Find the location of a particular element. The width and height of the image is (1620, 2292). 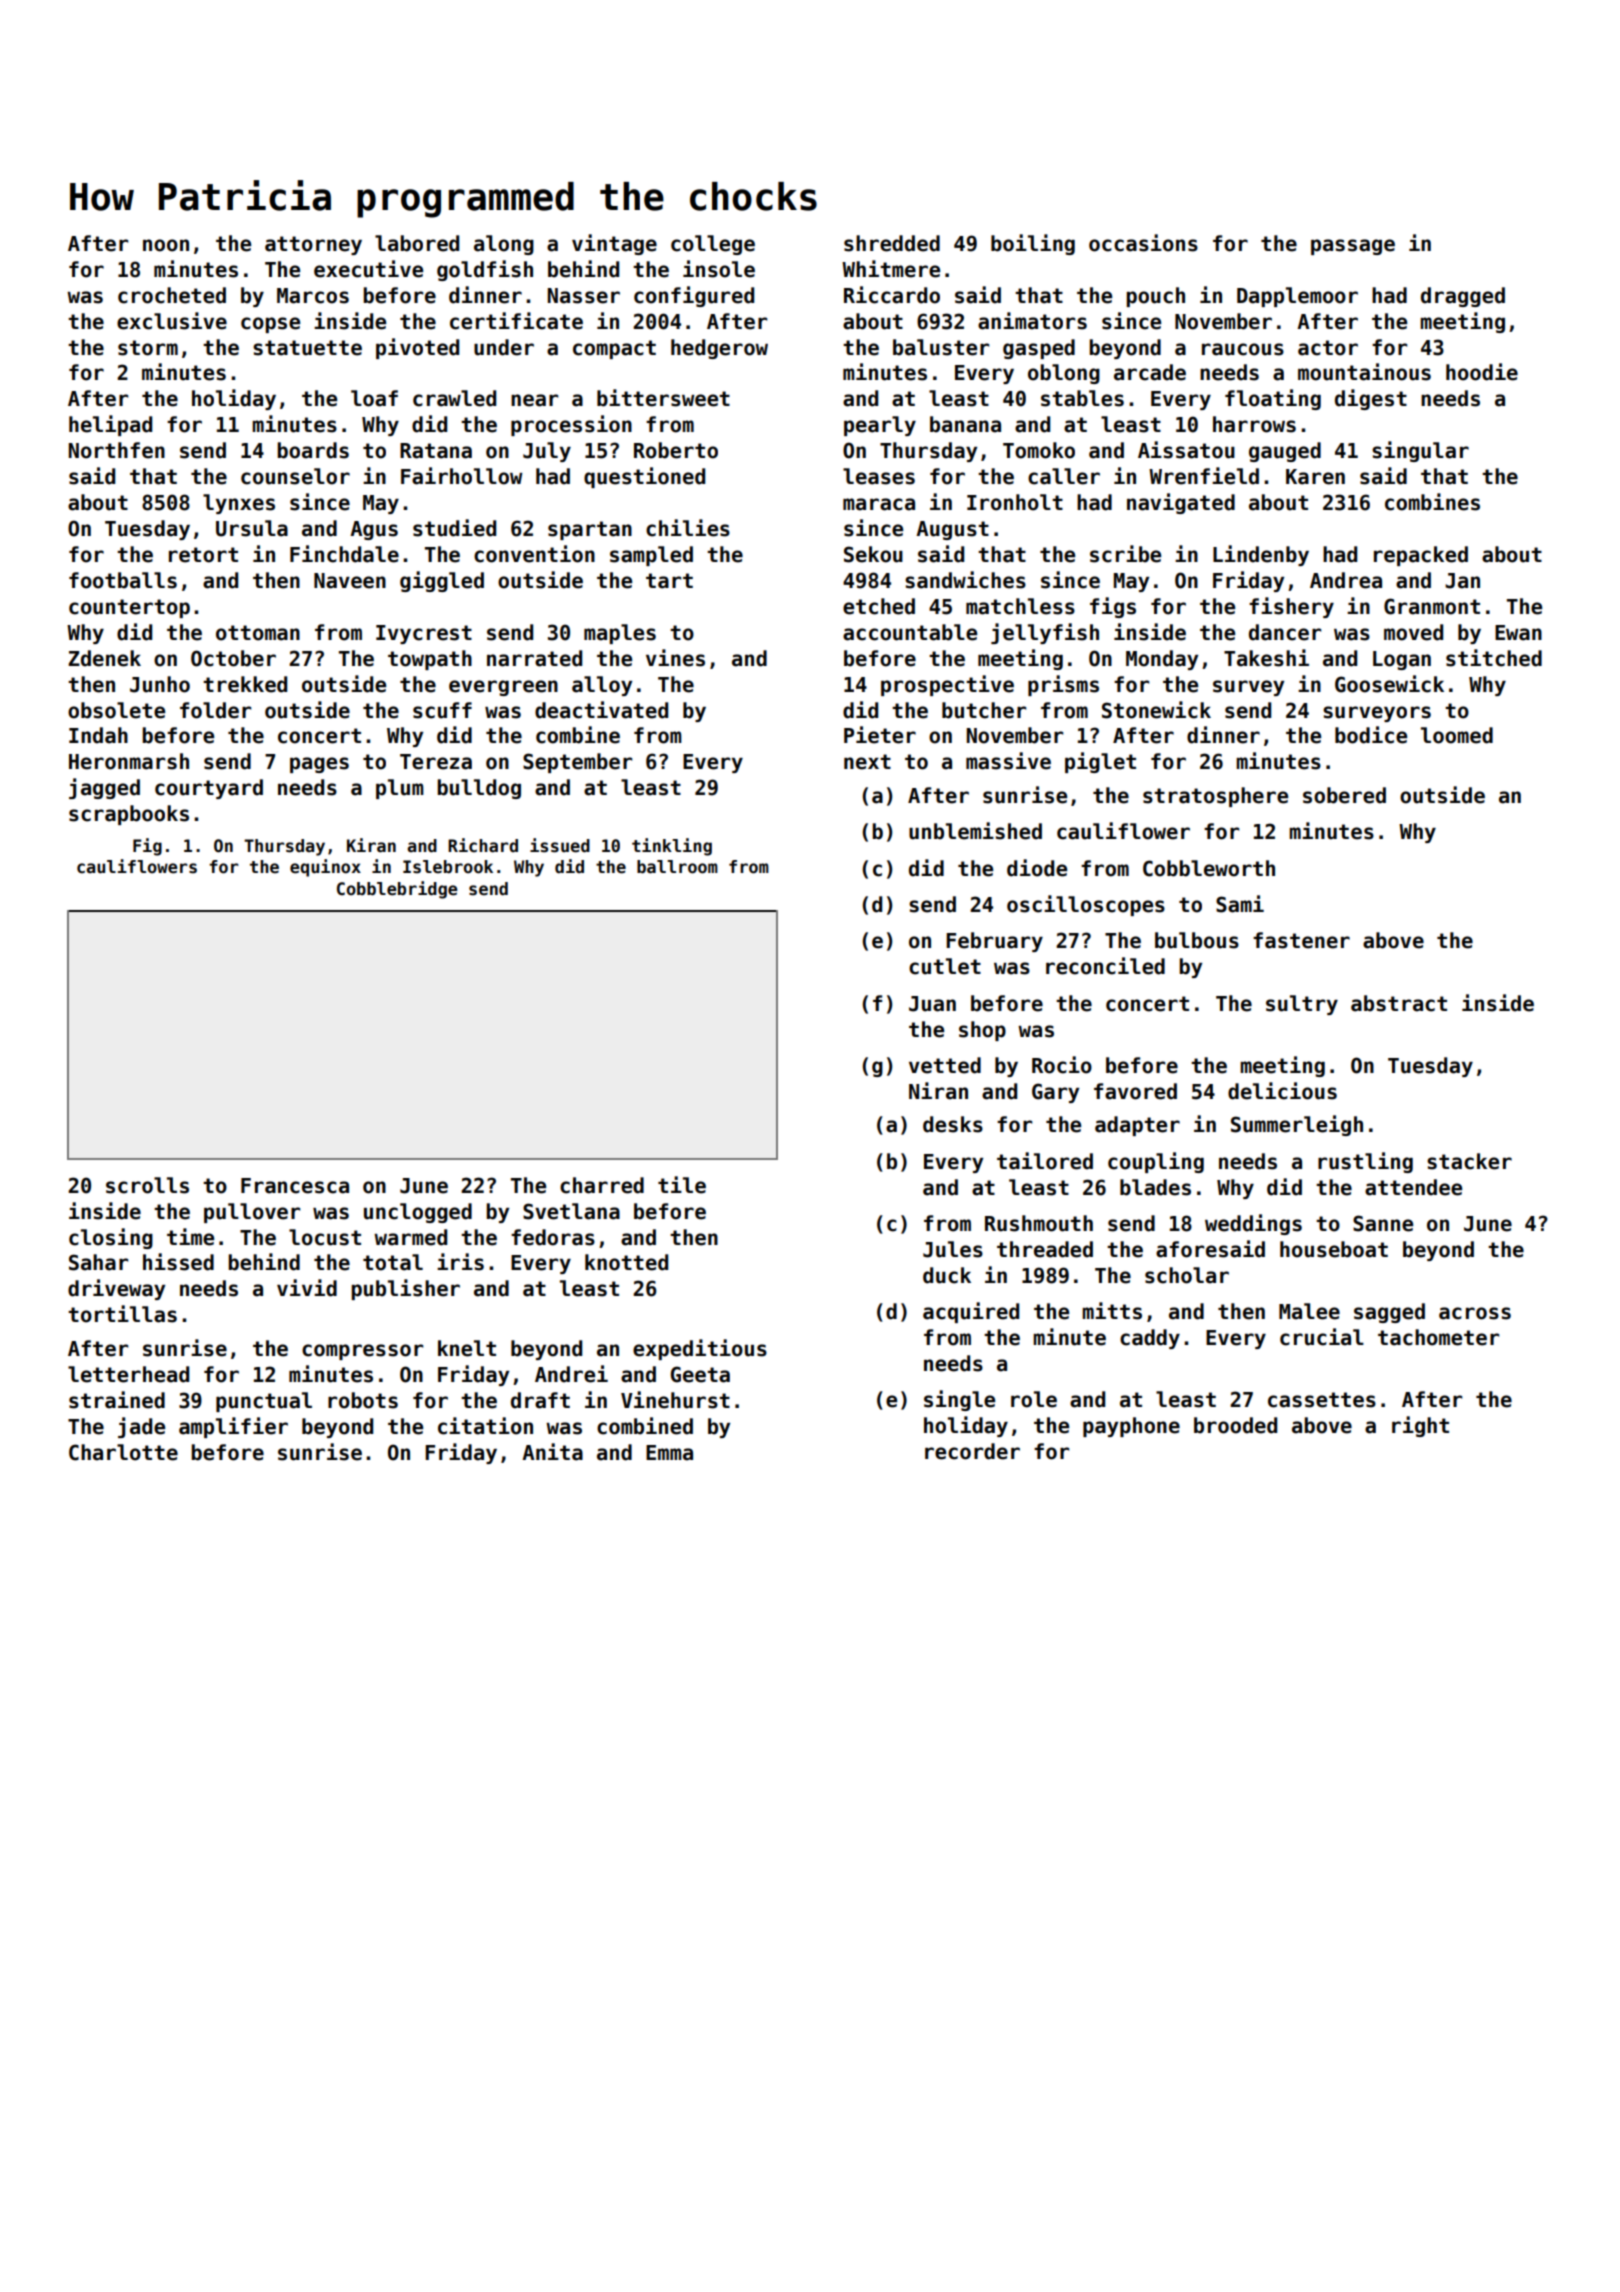

stratosphere is located at coordinates (1215, 797).
